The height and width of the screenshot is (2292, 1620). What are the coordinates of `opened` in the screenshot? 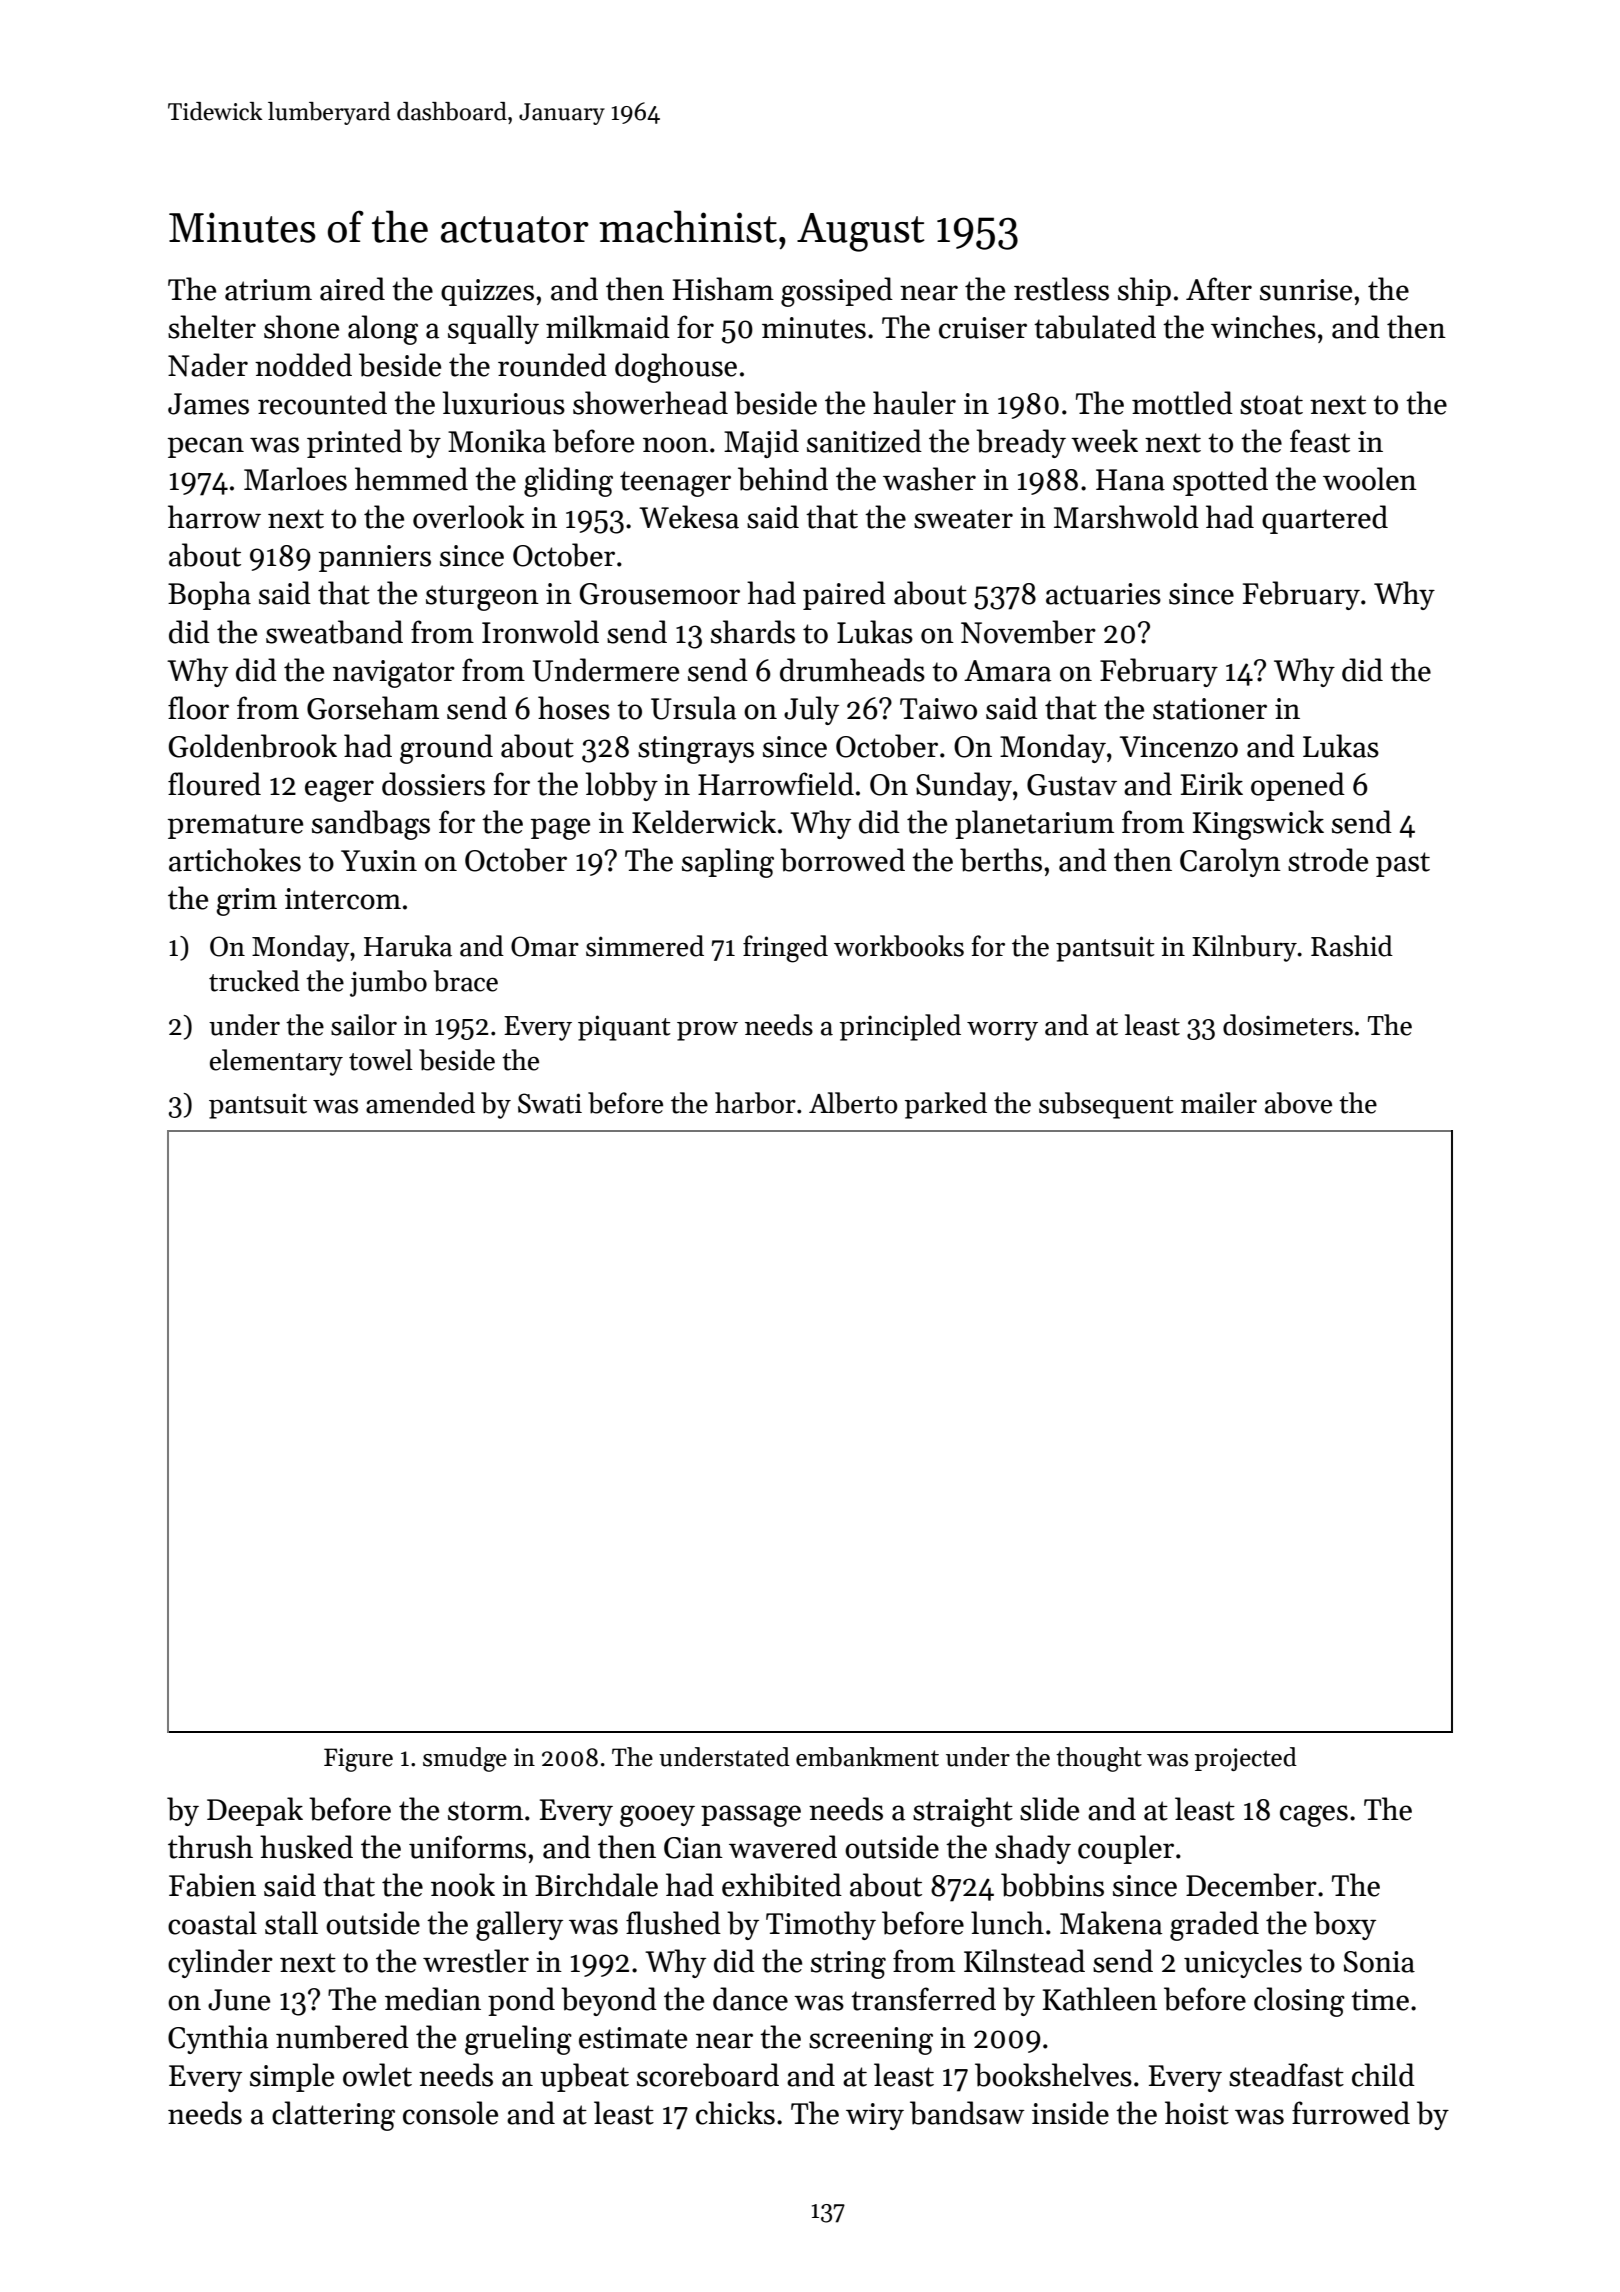 It's located at (1298, 786).
